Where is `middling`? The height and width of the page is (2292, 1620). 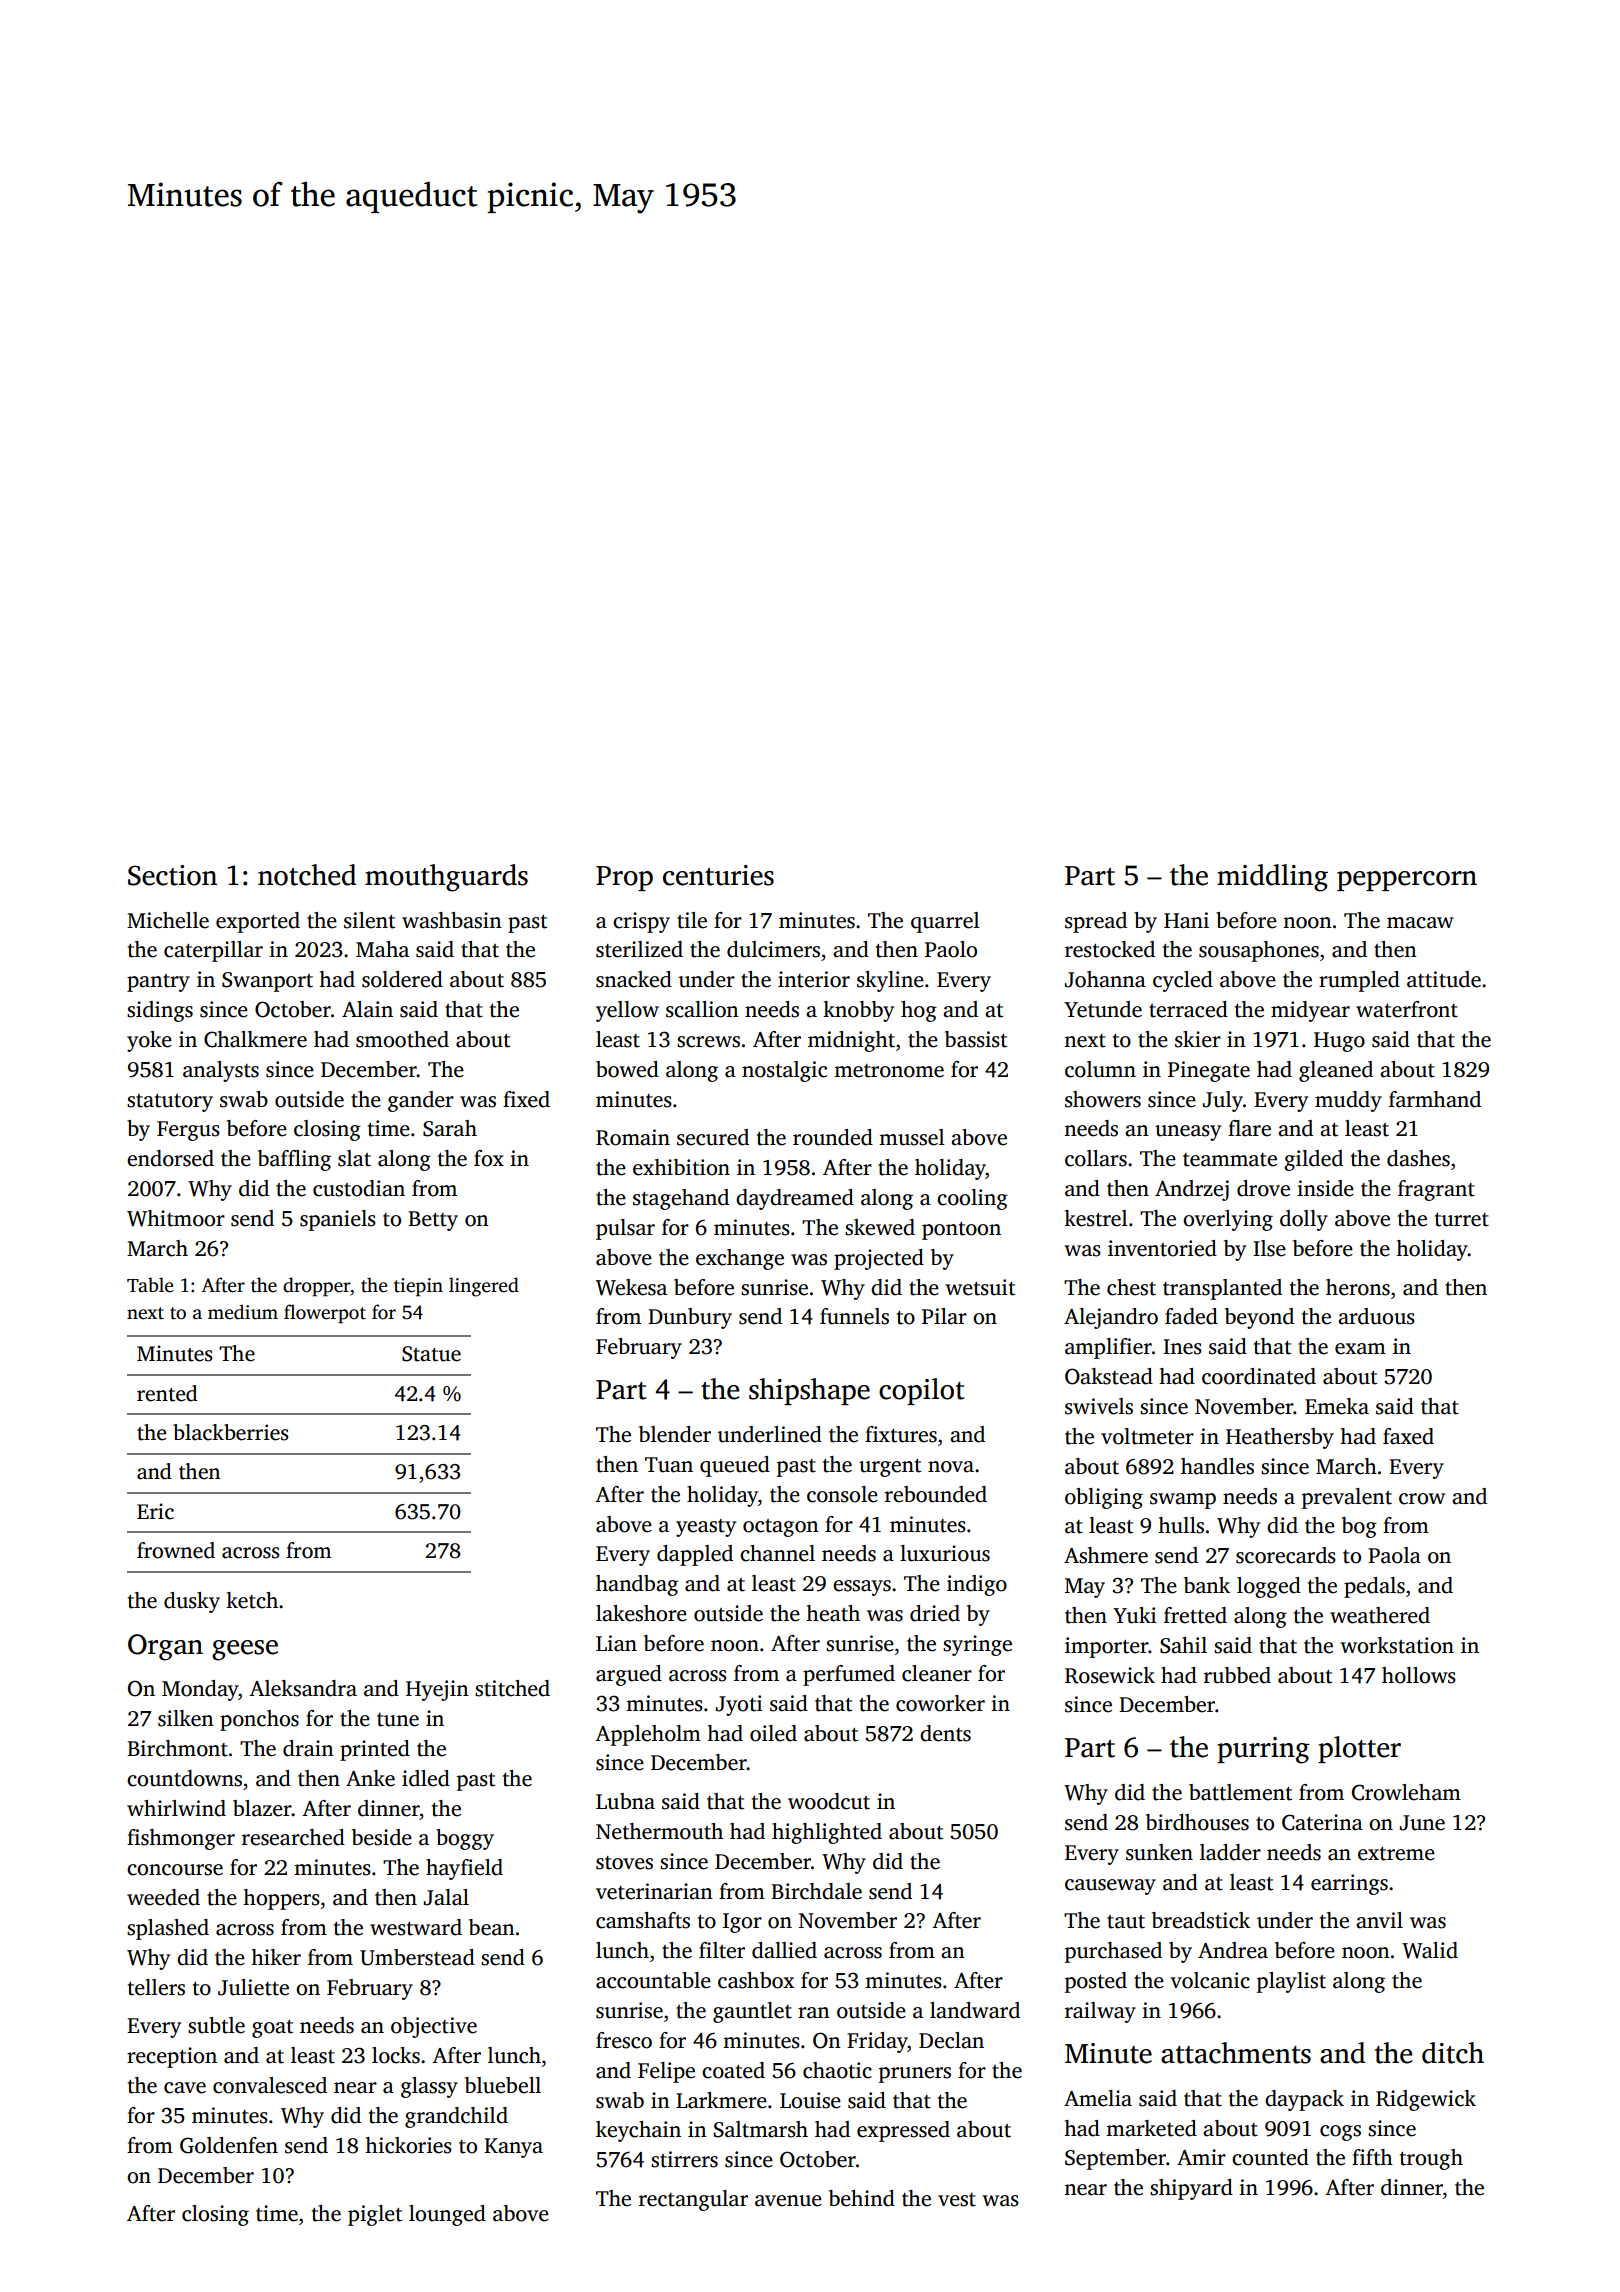 middling is located at coordinates (1272, 878).
